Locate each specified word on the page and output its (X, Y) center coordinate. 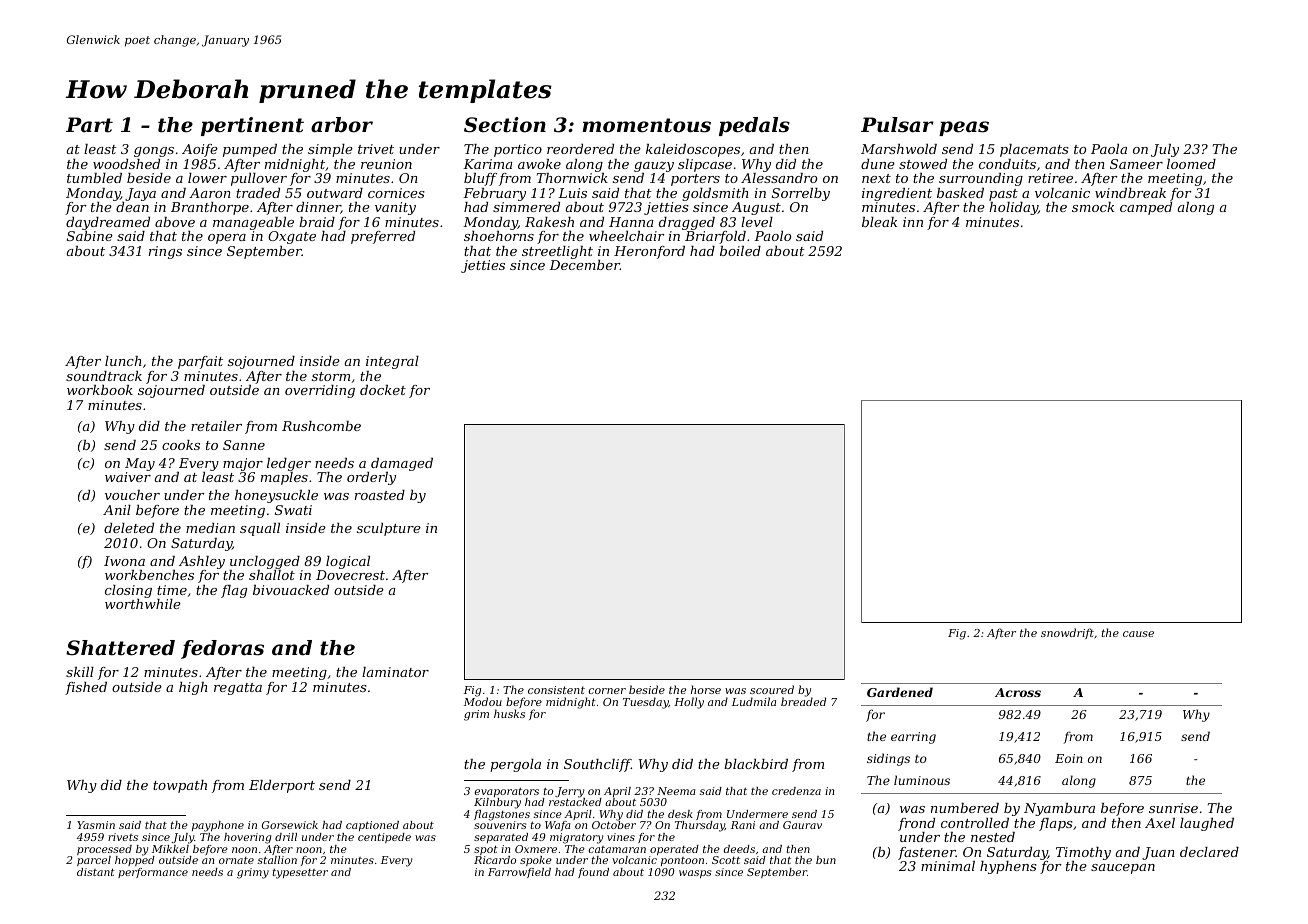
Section (505, 125)
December (584, 265)
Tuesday (645, 703)
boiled (740, 251)
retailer (216, 426)
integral (392, 362)
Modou (483, 702)
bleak (879, 222)
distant (96, 872)
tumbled (94, 178)
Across (1018, 692)
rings (165, 252)
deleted (129, 528)
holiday (1013, 208)
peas (964, 128)
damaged (402, 464)
